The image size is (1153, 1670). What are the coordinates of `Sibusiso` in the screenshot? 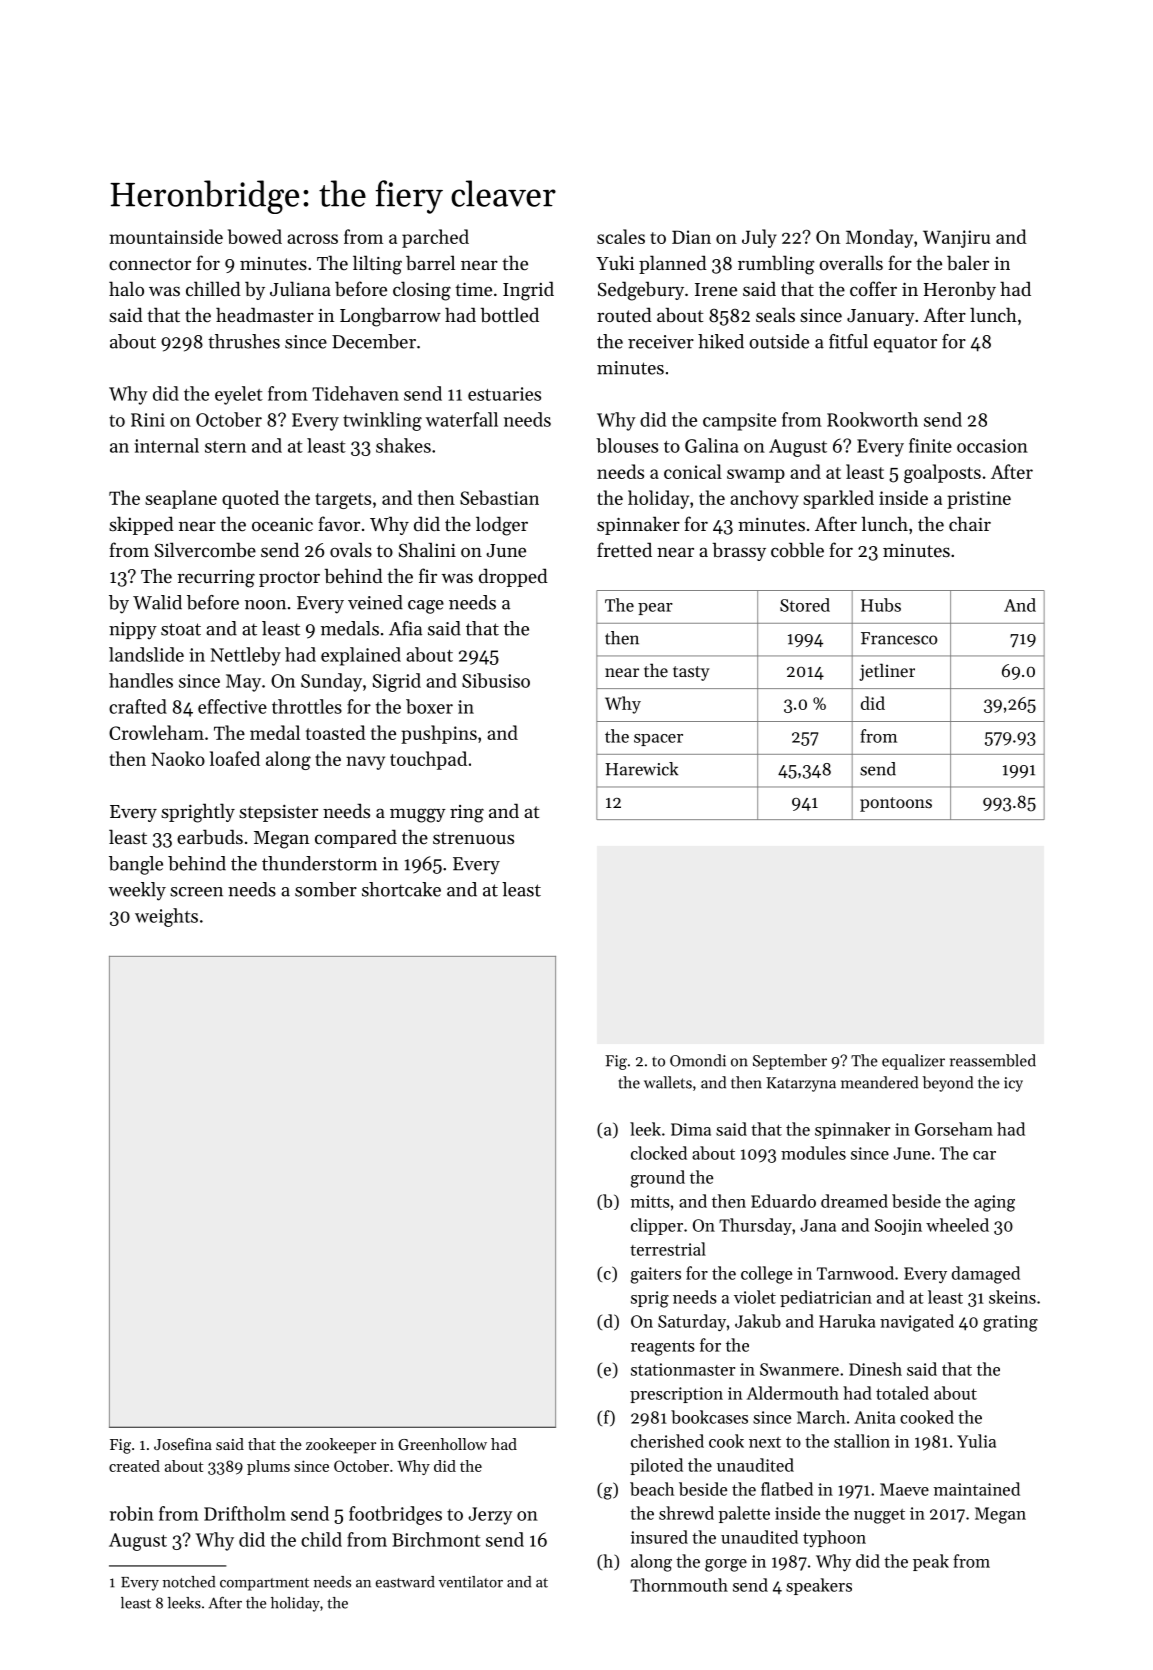 It's located at (496, 680).
